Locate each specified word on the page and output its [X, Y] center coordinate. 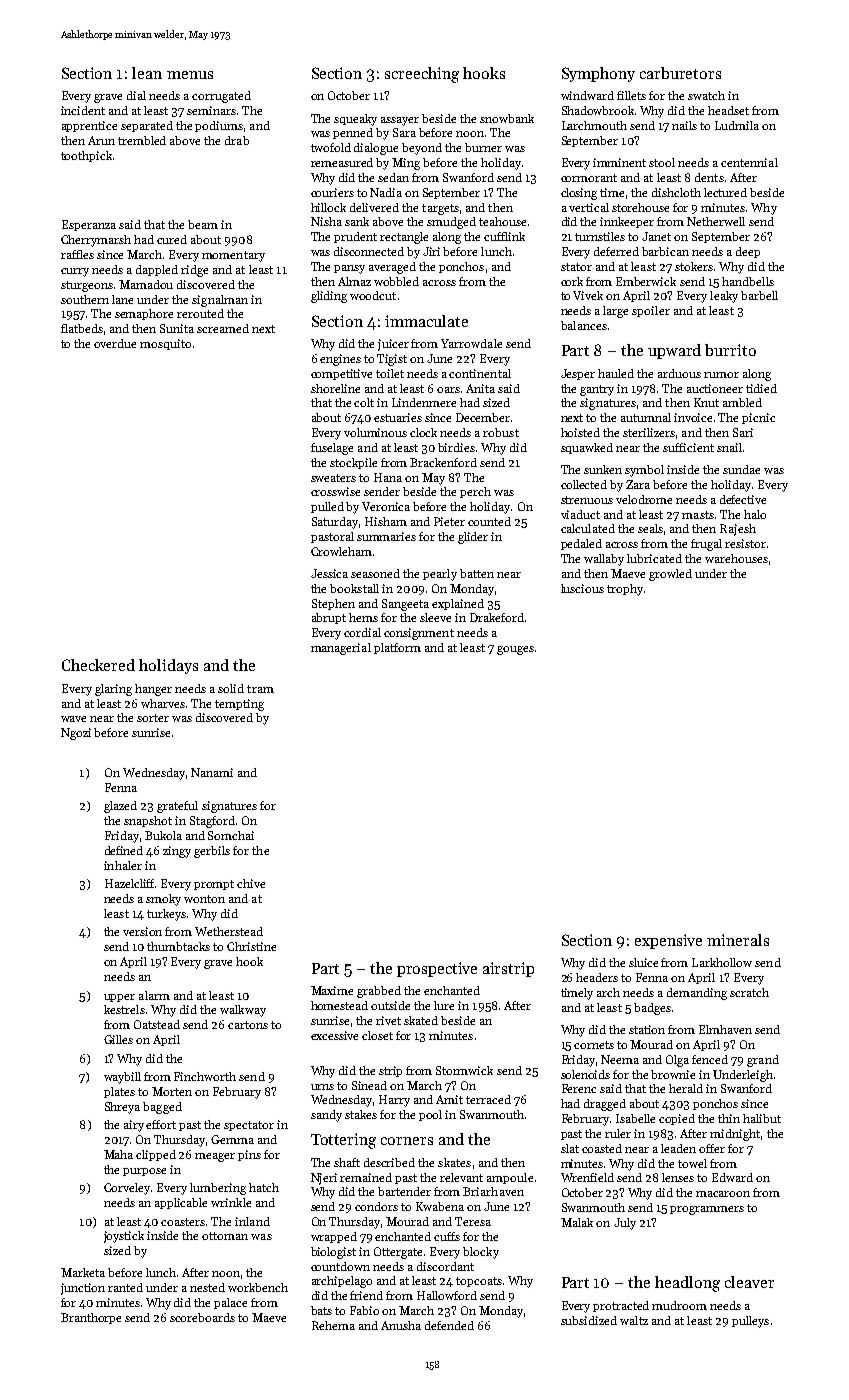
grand [763, 1061]
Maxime [332, 990]
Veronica [386, 506]
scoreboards [202, 1317]
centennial [749, 162]
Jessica [329, 573]
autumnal [646, 417]
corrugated [221, 97]
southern [85, 299]
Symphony [598, 74]
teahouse [502, 221]
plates [119, 1092]
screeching [422, 75]
